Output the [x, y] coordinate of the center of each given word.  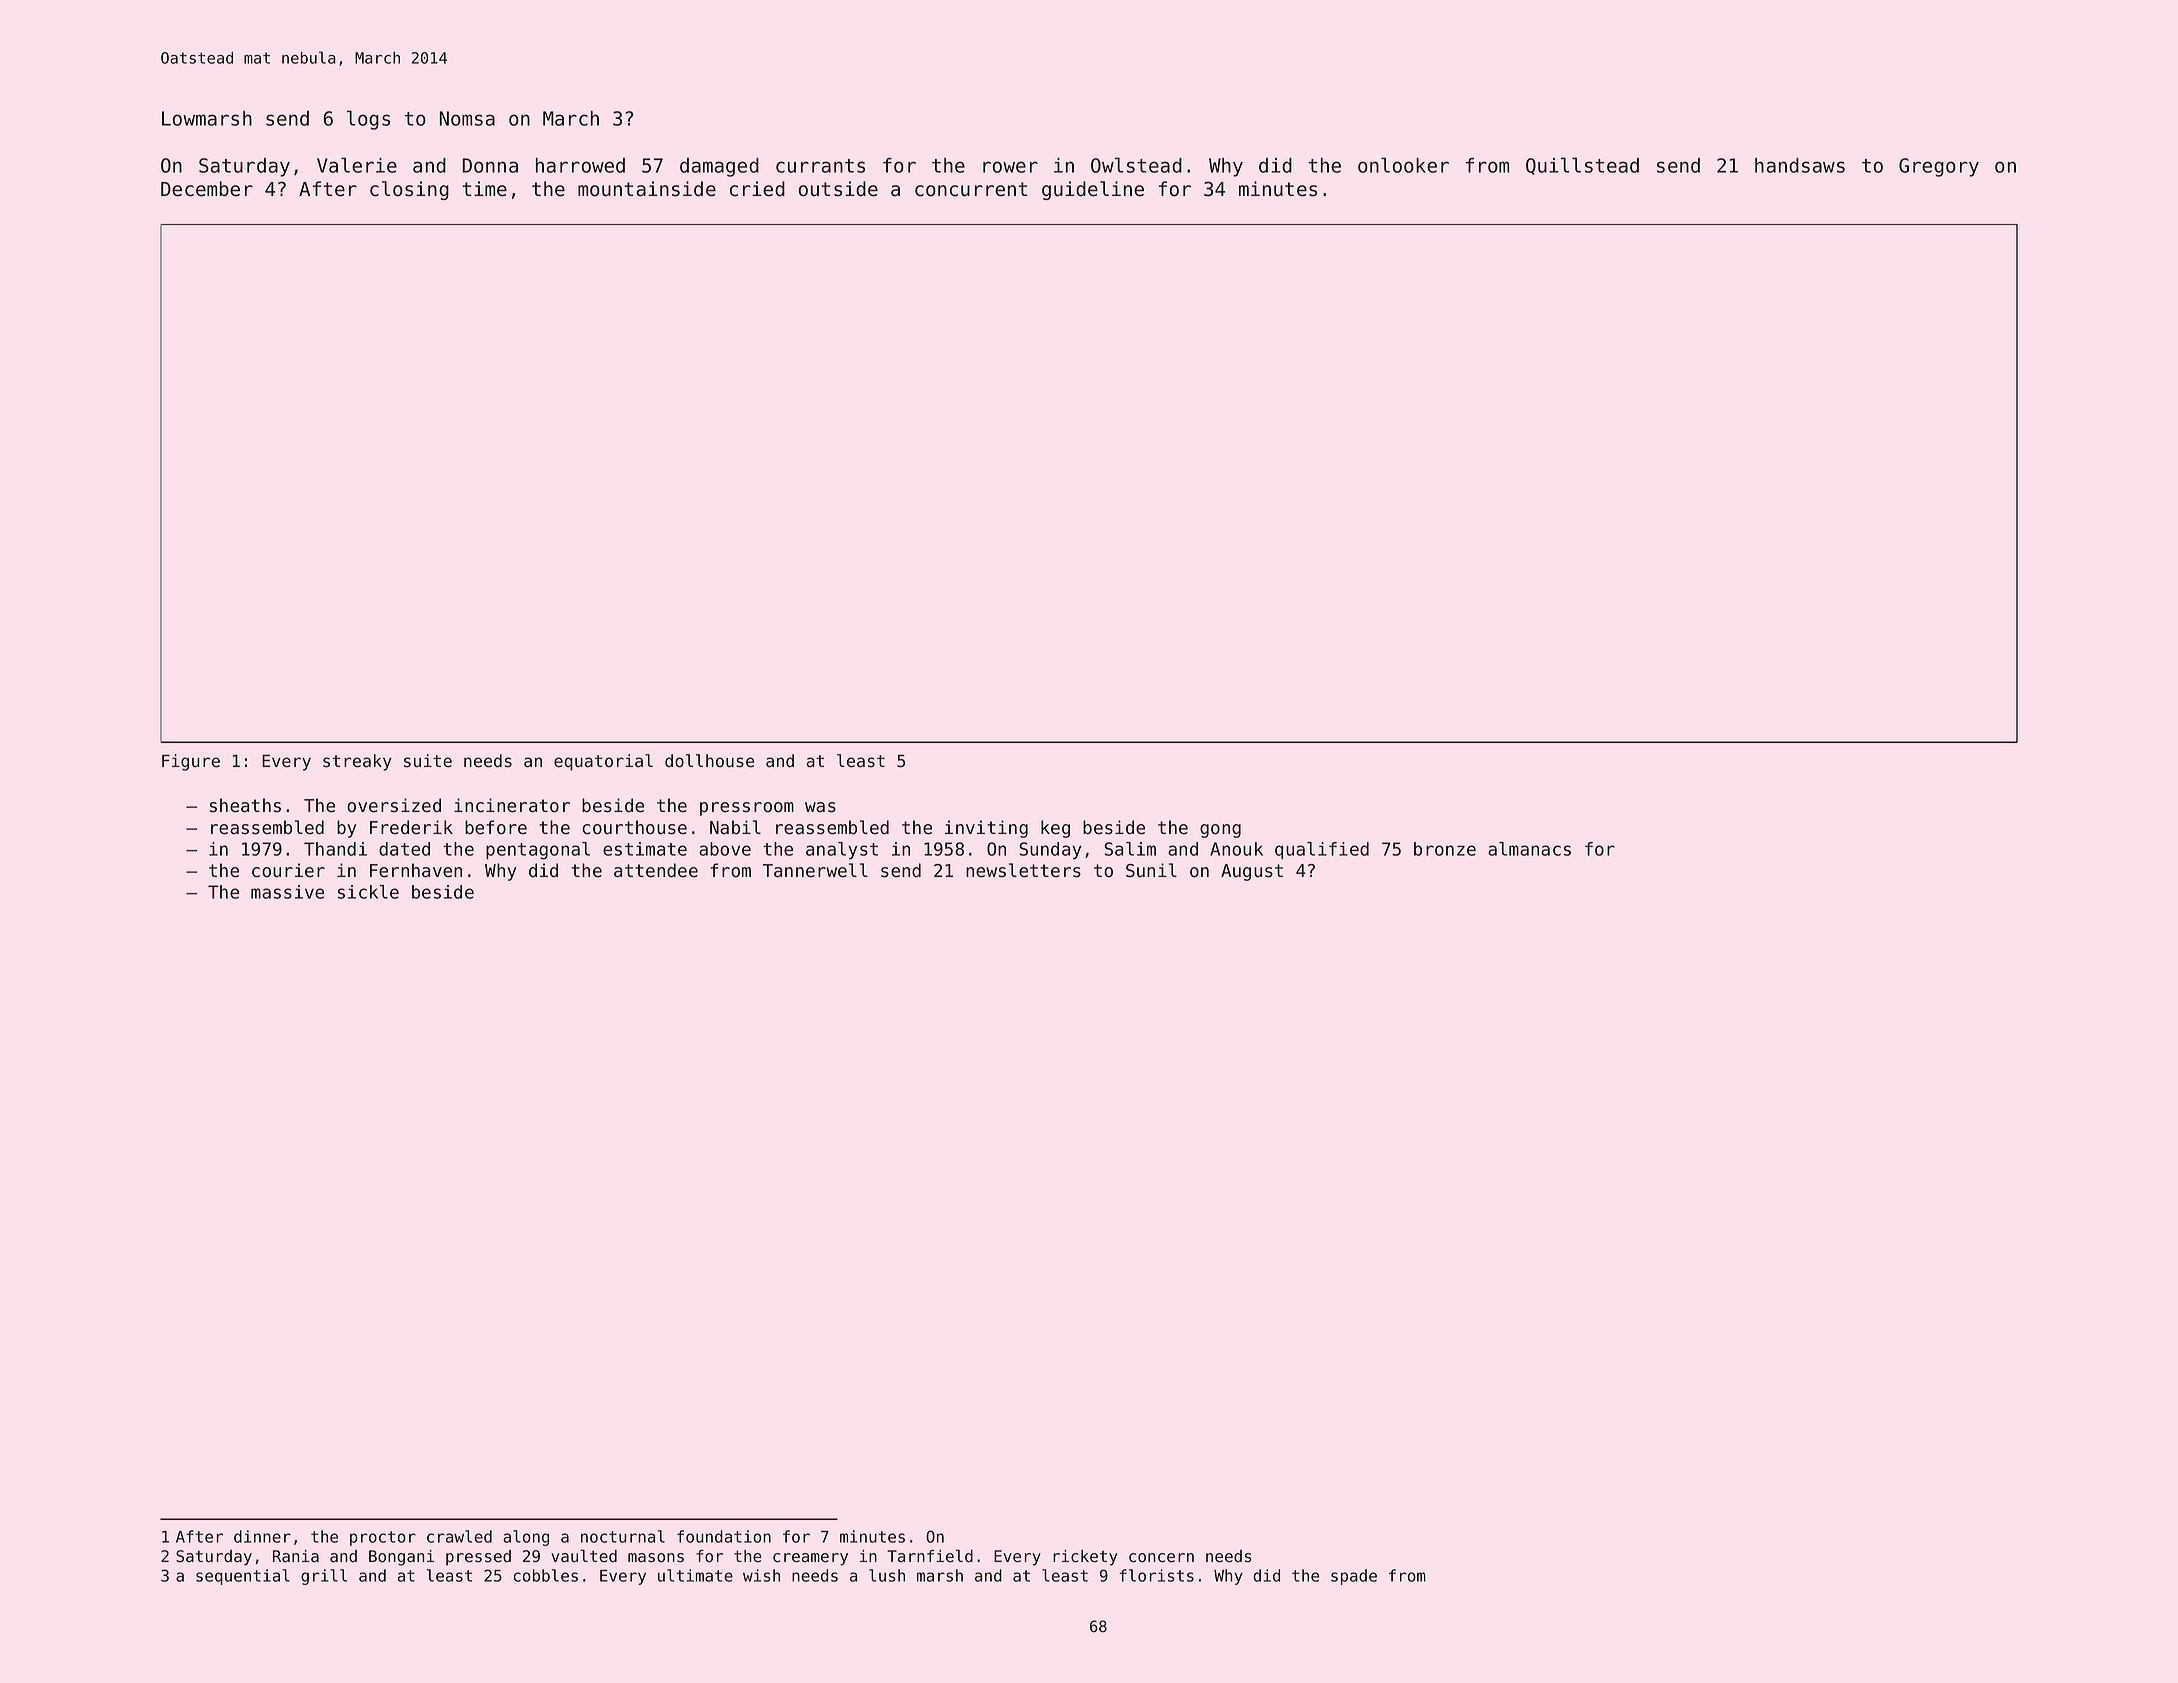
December [207, 189]
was [820, 807]
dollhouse [709, 761]
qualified [1322, 851]
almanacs [1529, 849]
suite [428, 761]
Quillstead [1582, 166]
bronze [1445, 849]
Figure [191, 762]
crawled [459, 1536]
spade [1354, 1577]
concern [1161, 1558]
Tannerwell [815, 870]
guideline [1093, 190]
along [526, 1538]
